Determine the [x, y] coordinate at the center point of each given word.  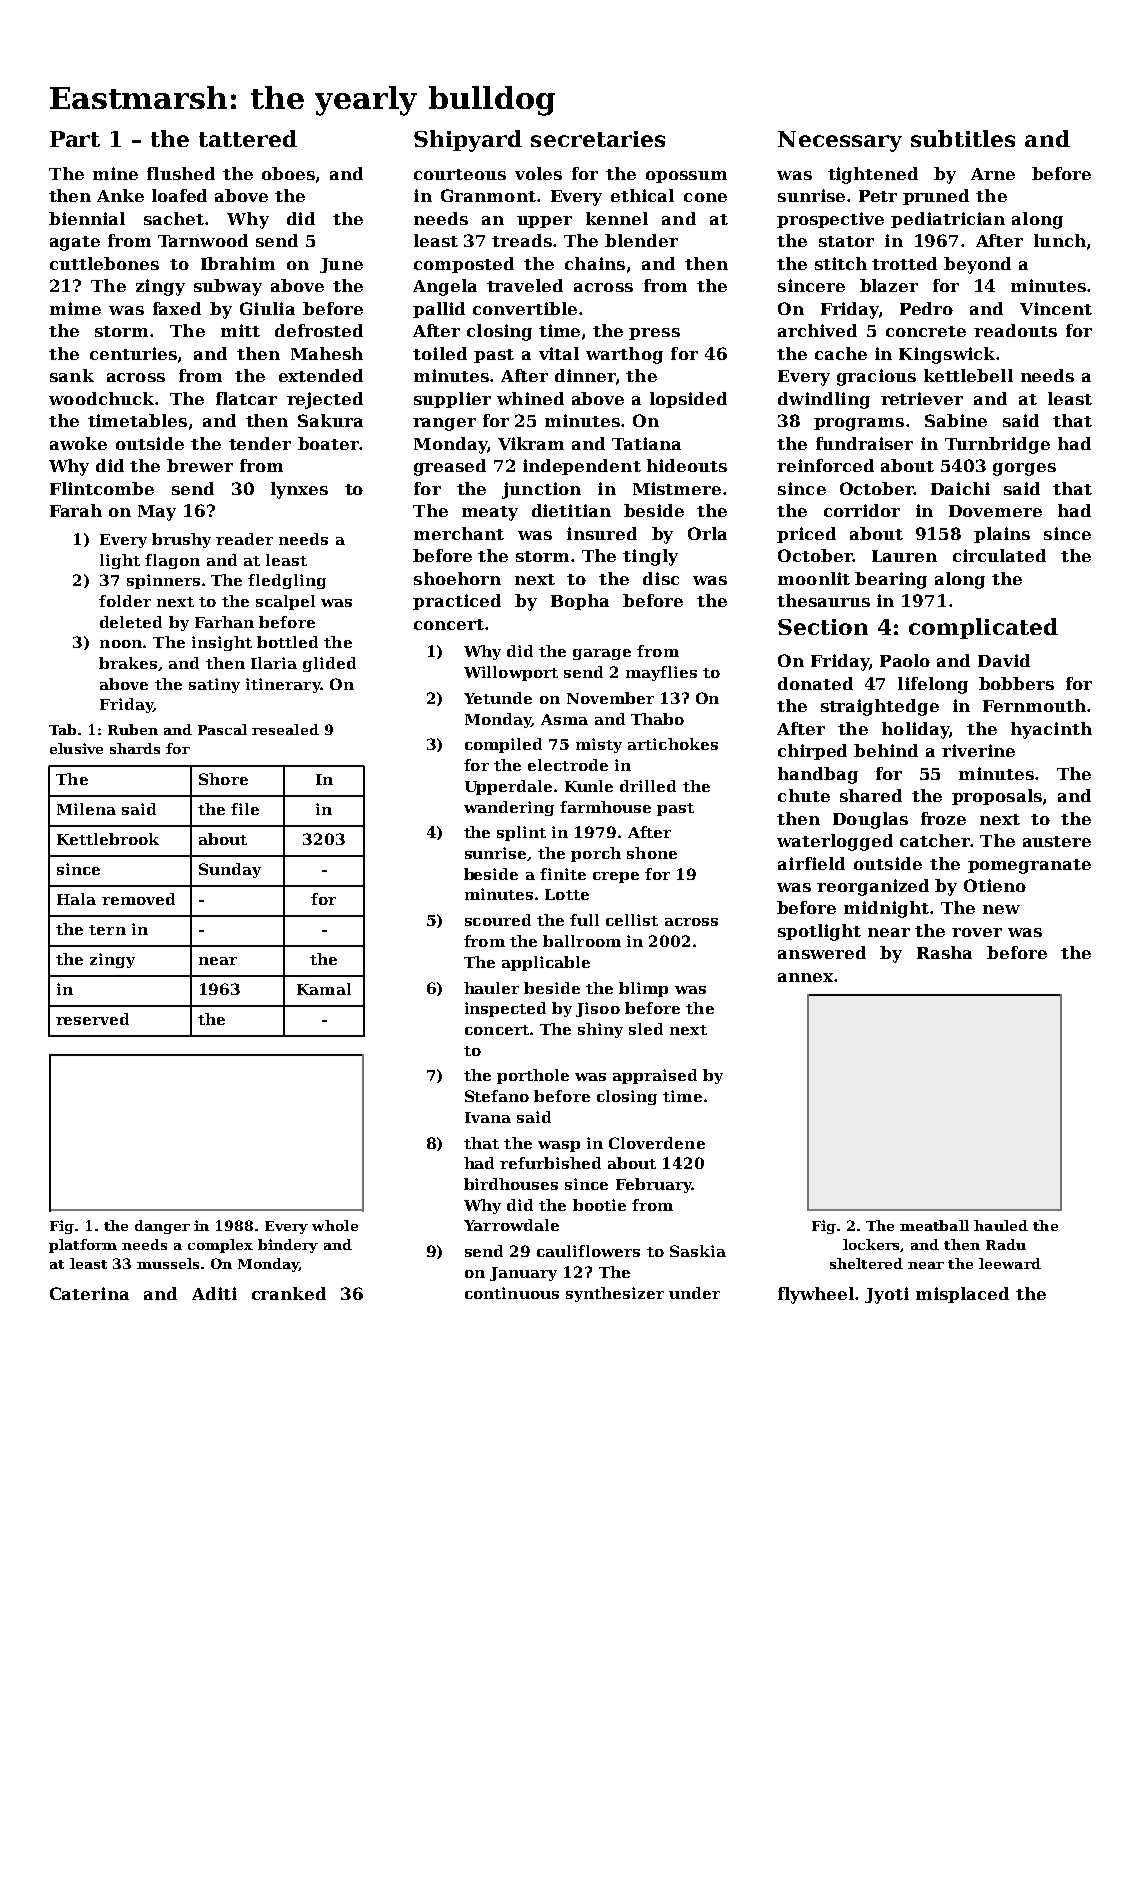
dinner [585, 375]
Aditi [214, 1293]
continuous [512, 1293]
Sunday [230, 870]
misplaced [962, 1295]
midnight [886, 909]
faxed [177, 308]
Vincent [1056, 308]
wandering [509, 808]
